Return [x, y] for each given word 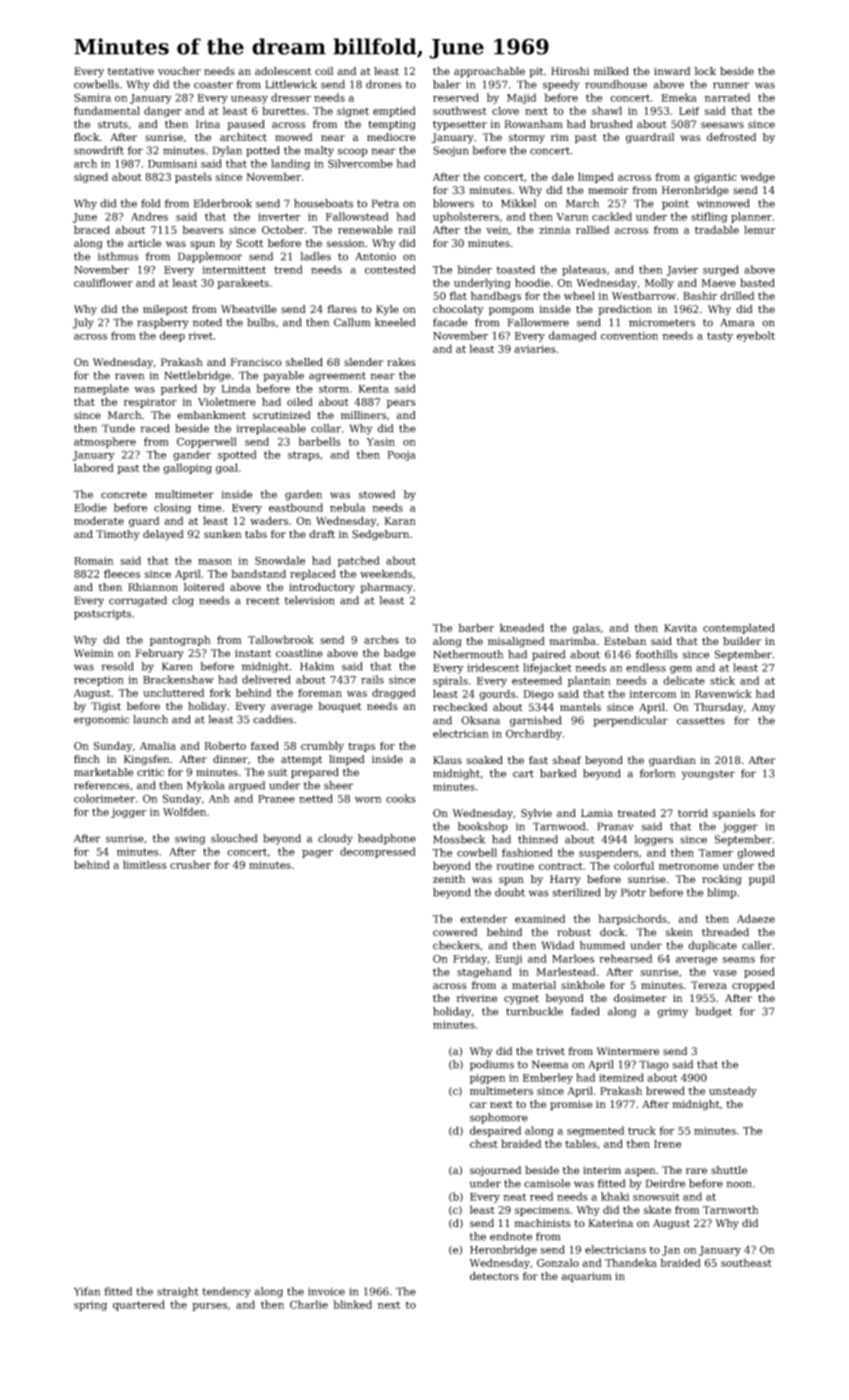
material [534, 985]
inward [672, 71]
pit [536, 72]
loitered [204, 587]
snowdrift [99, 150]
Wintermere [627, 1051]
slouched [234, 838]
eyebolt [756, 336]
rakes [401, 362]
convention [629, 336]
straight [178, 1292]
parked [179, 389]
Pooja [401, 456]
